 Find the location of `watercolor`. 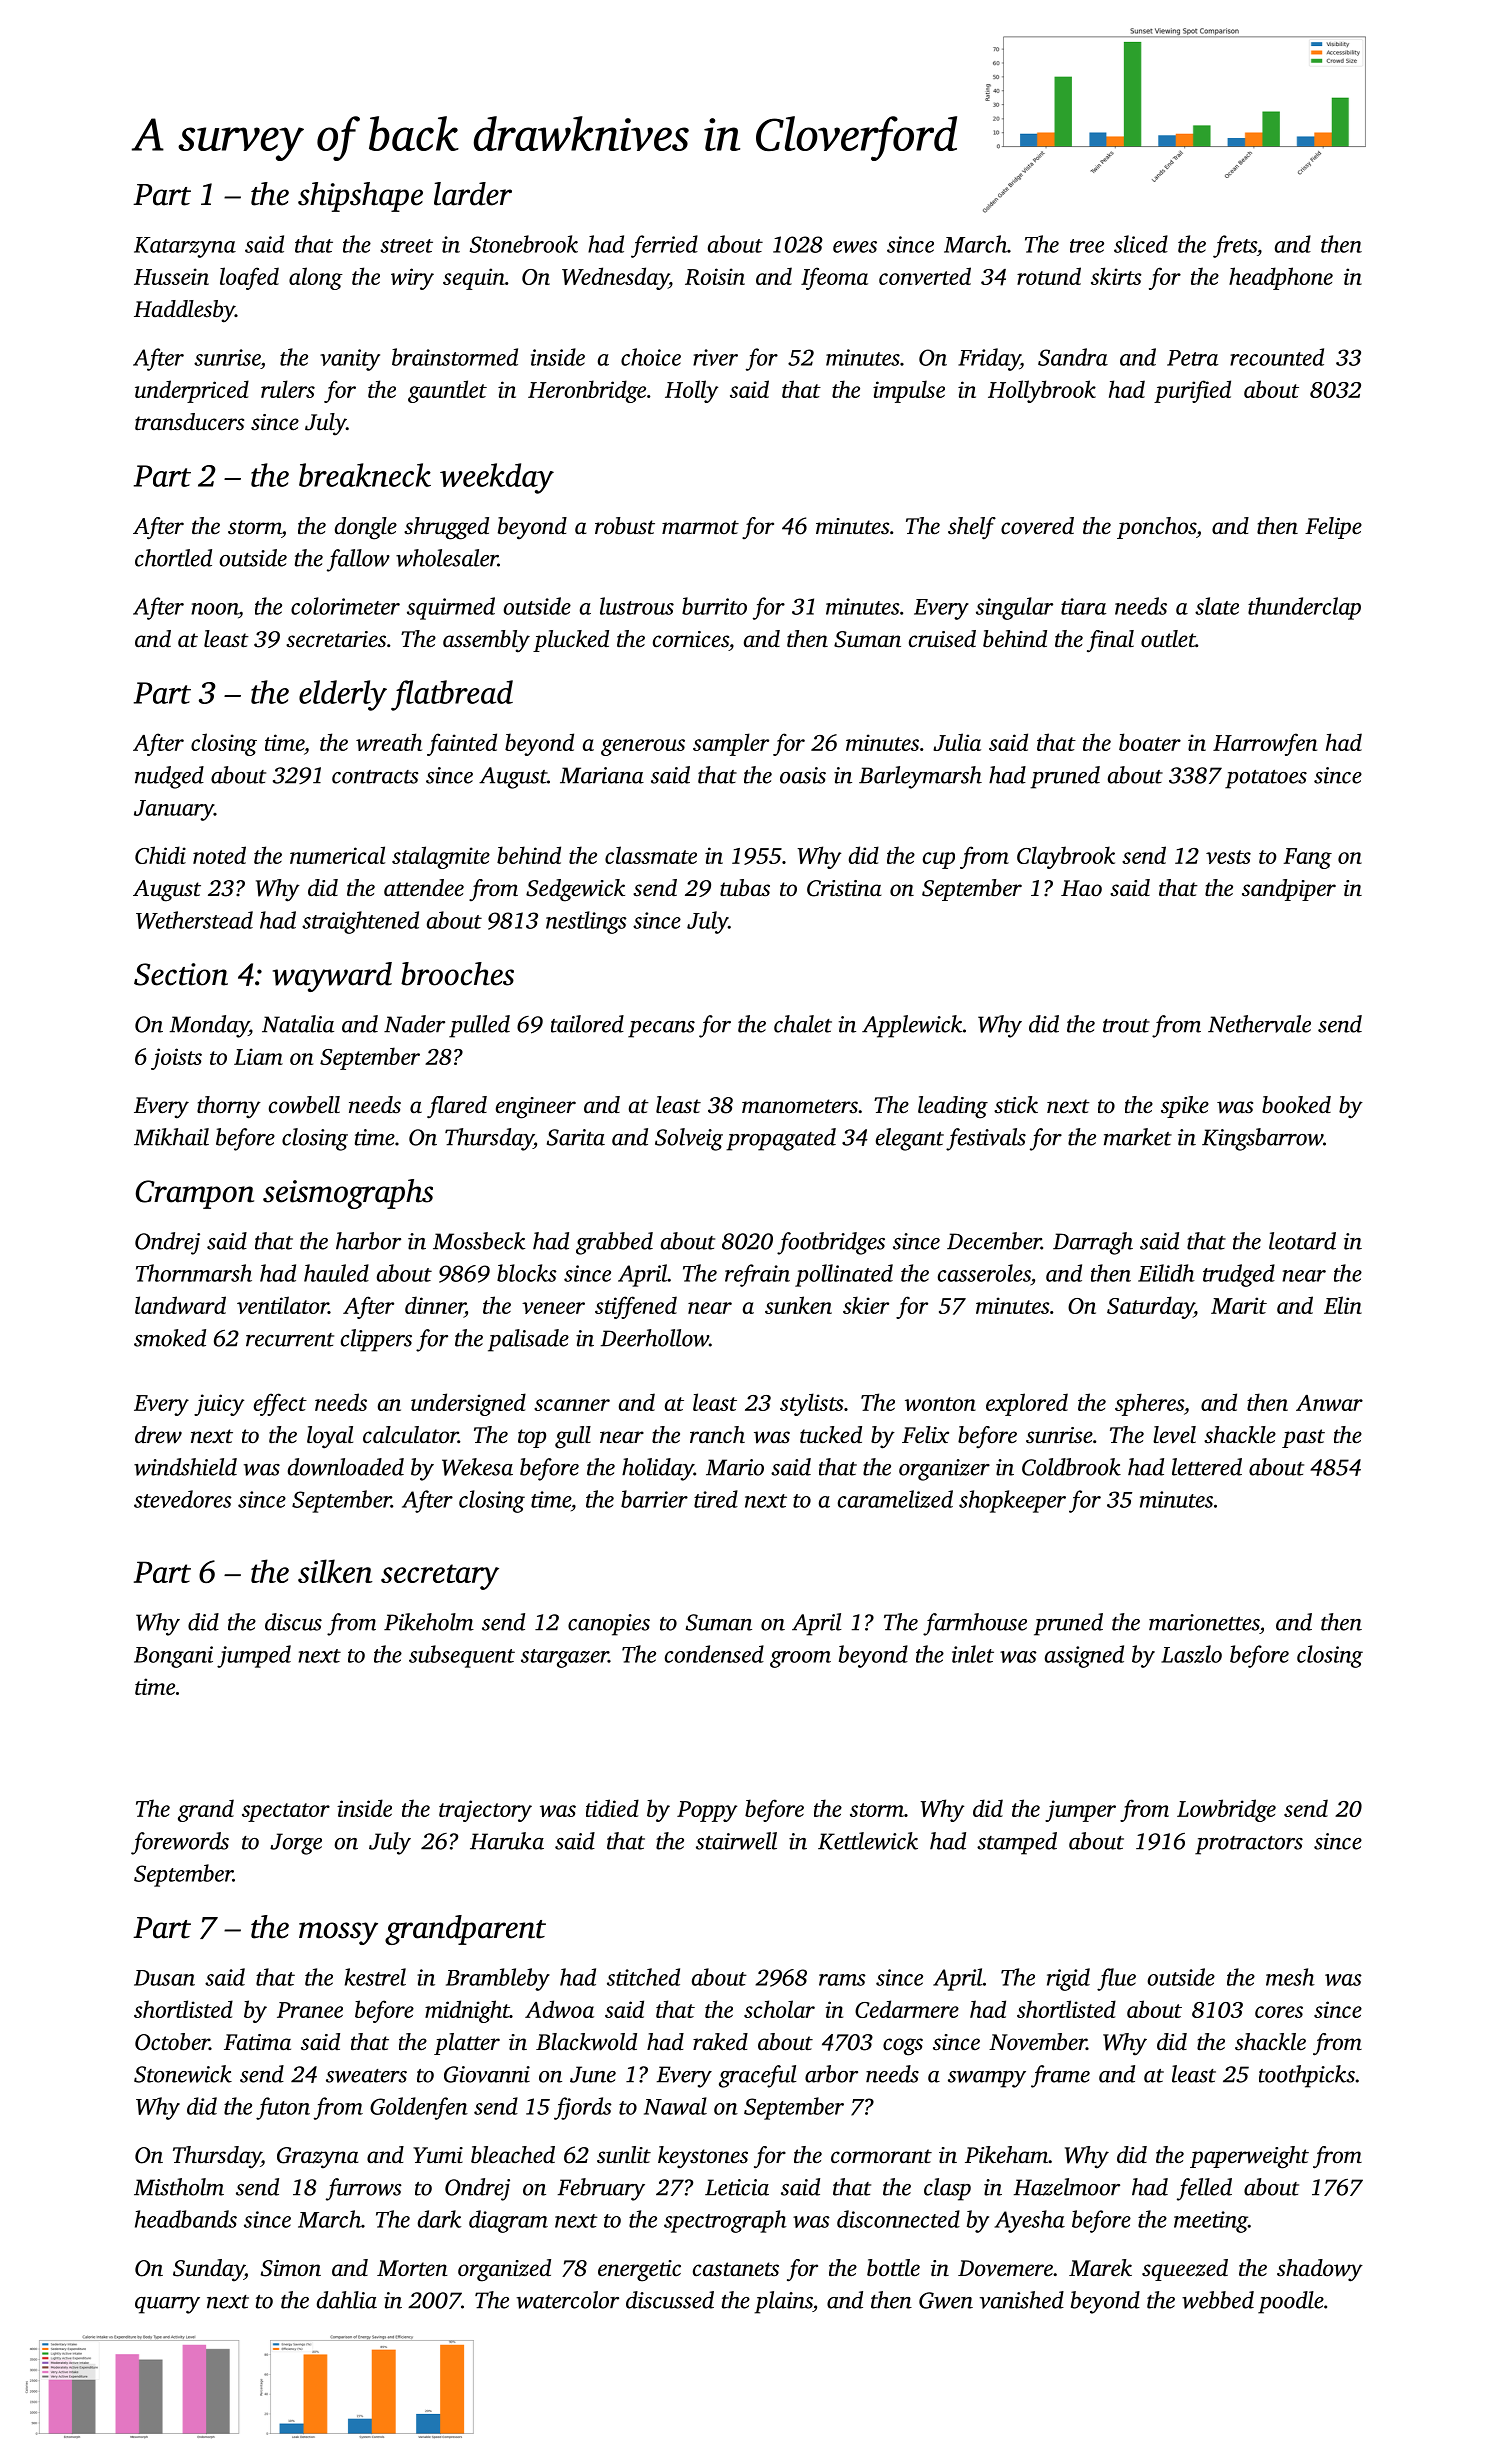

watercolor is located at coordinates (568, 2300).
